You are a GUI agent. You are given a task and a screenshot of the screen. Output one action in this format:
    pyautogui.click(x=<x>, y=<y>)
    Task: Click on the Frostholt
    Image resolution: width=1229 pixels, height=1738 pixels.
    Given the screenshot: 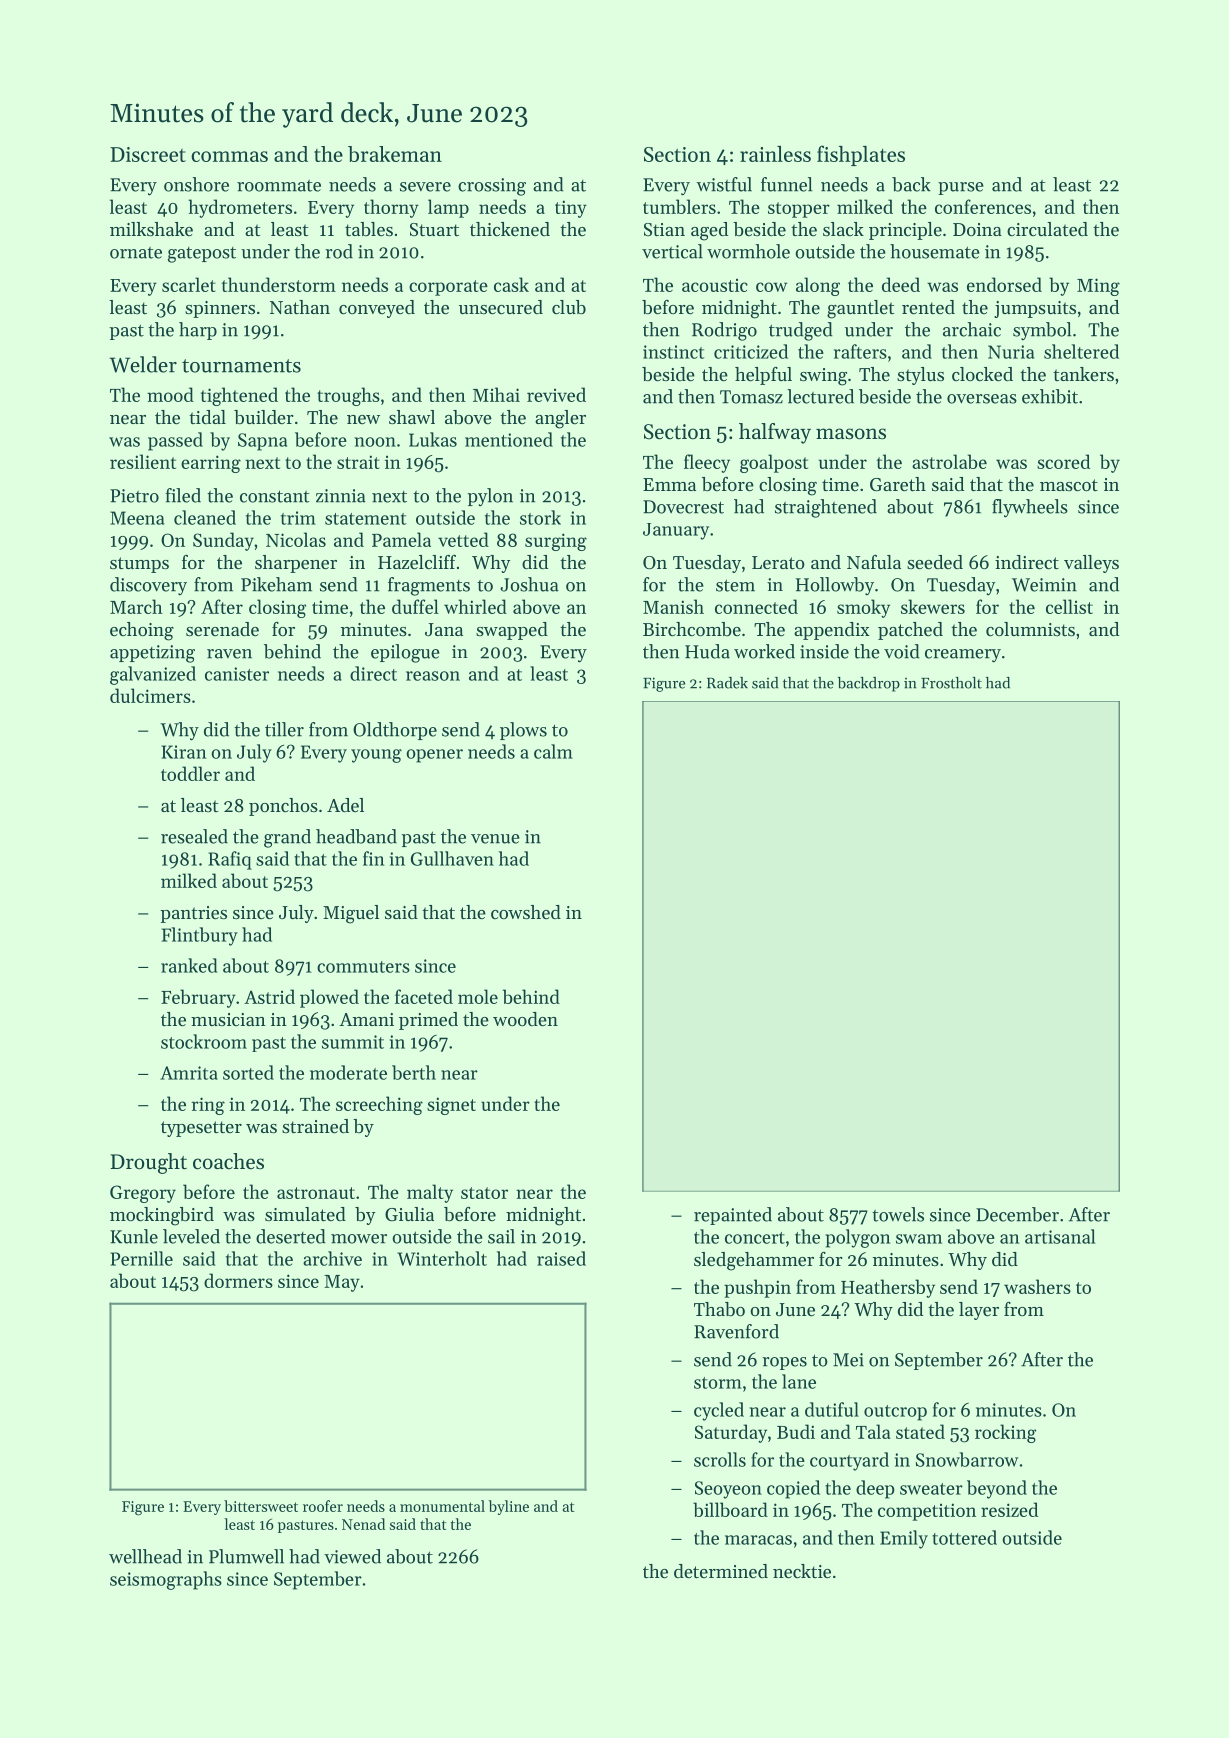 What is the action you would take?
    pyautogui.click(x=951, y=683)
